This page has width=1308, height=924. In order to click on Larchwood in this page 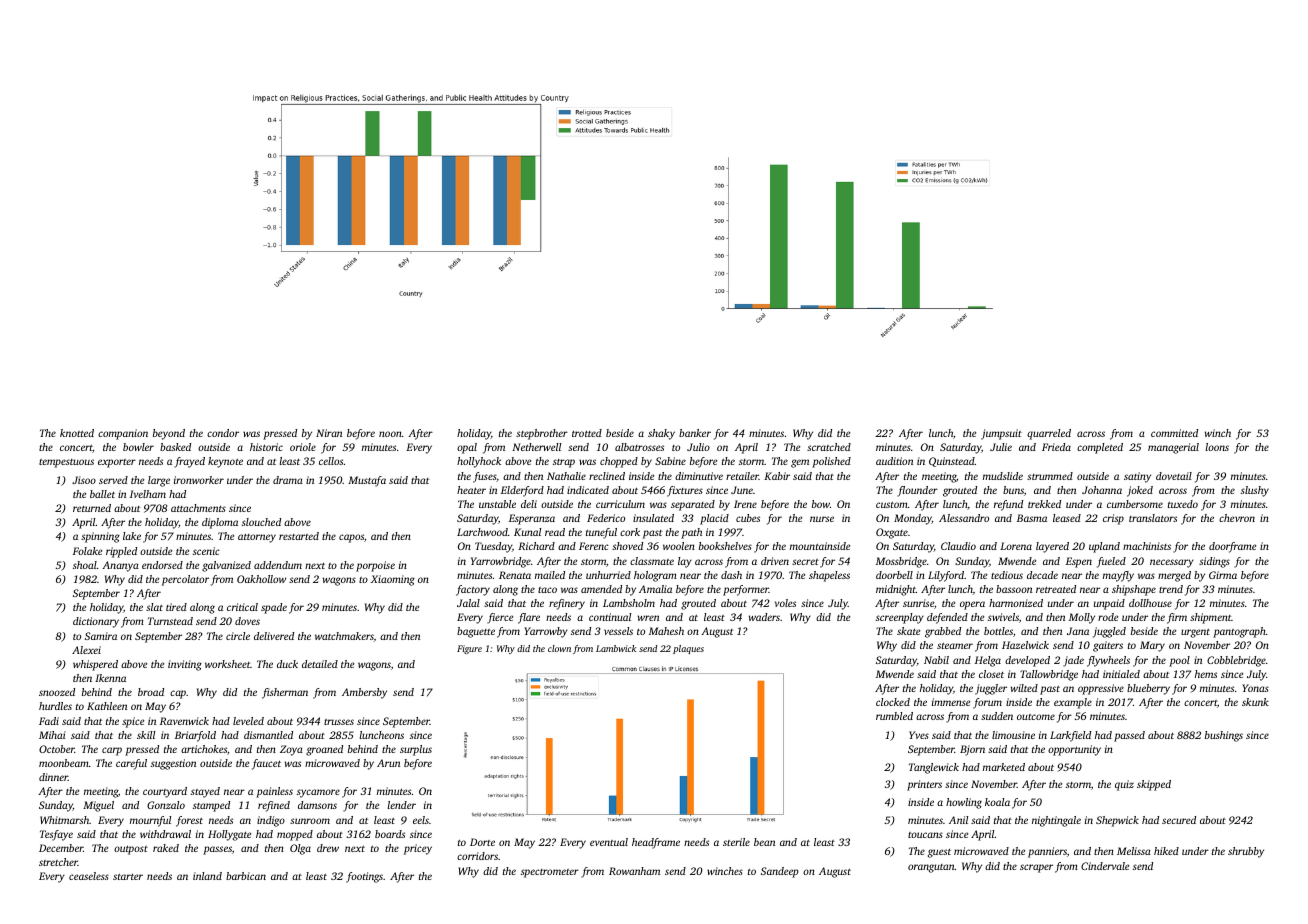, I will do `click(482, 532)`.
